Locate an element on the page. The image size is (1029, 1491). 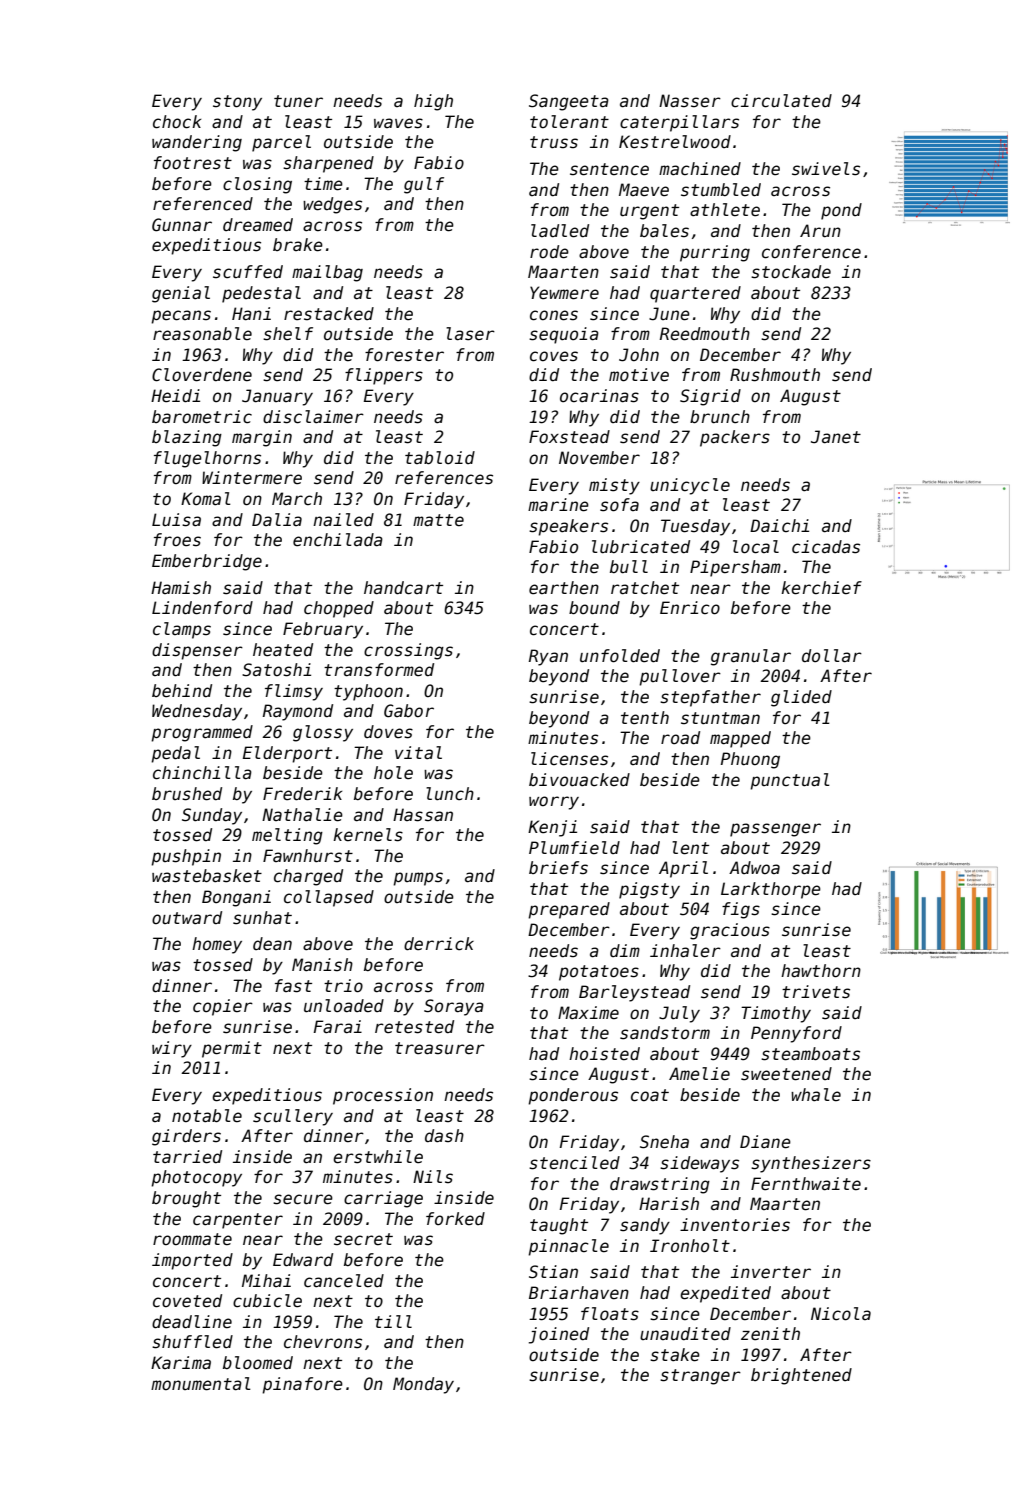
stake is located at coordinates (675, 1355).
